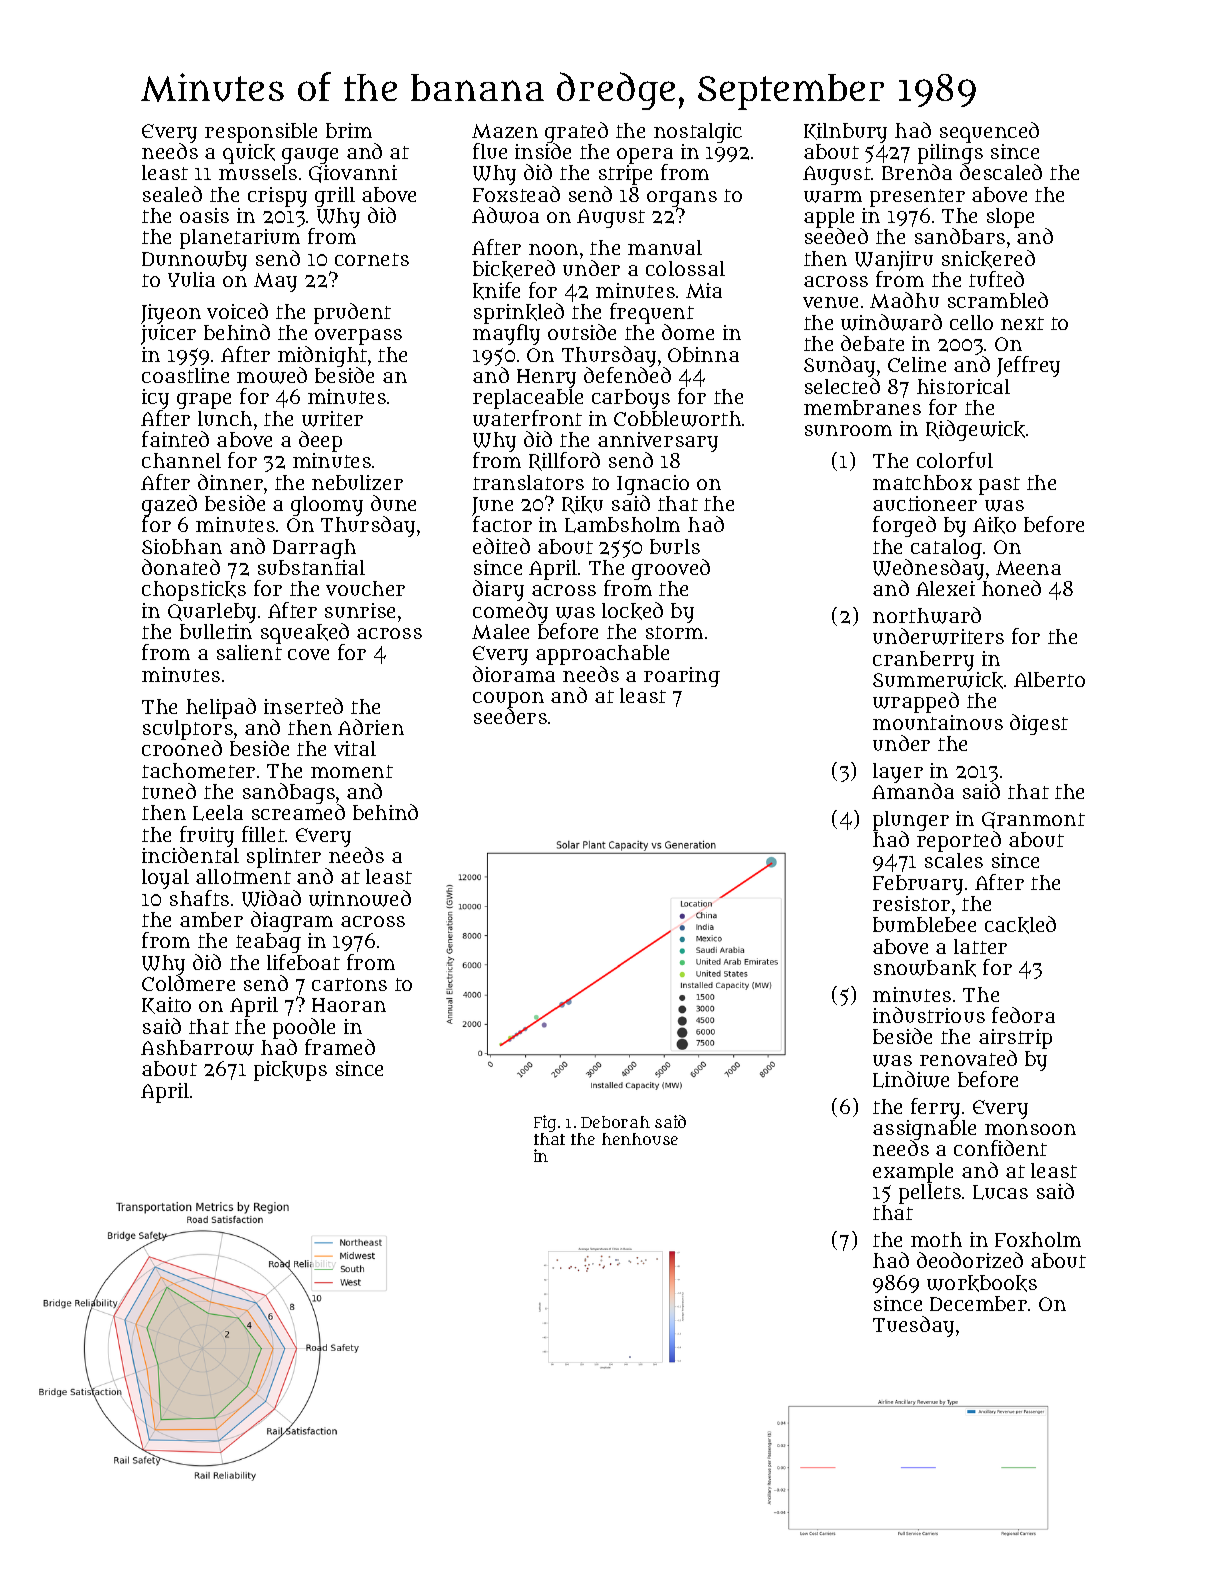  What do you see at coordinates (975, 430) in the page?
I see `Ridgewick` at bounding box center [975, 430].
